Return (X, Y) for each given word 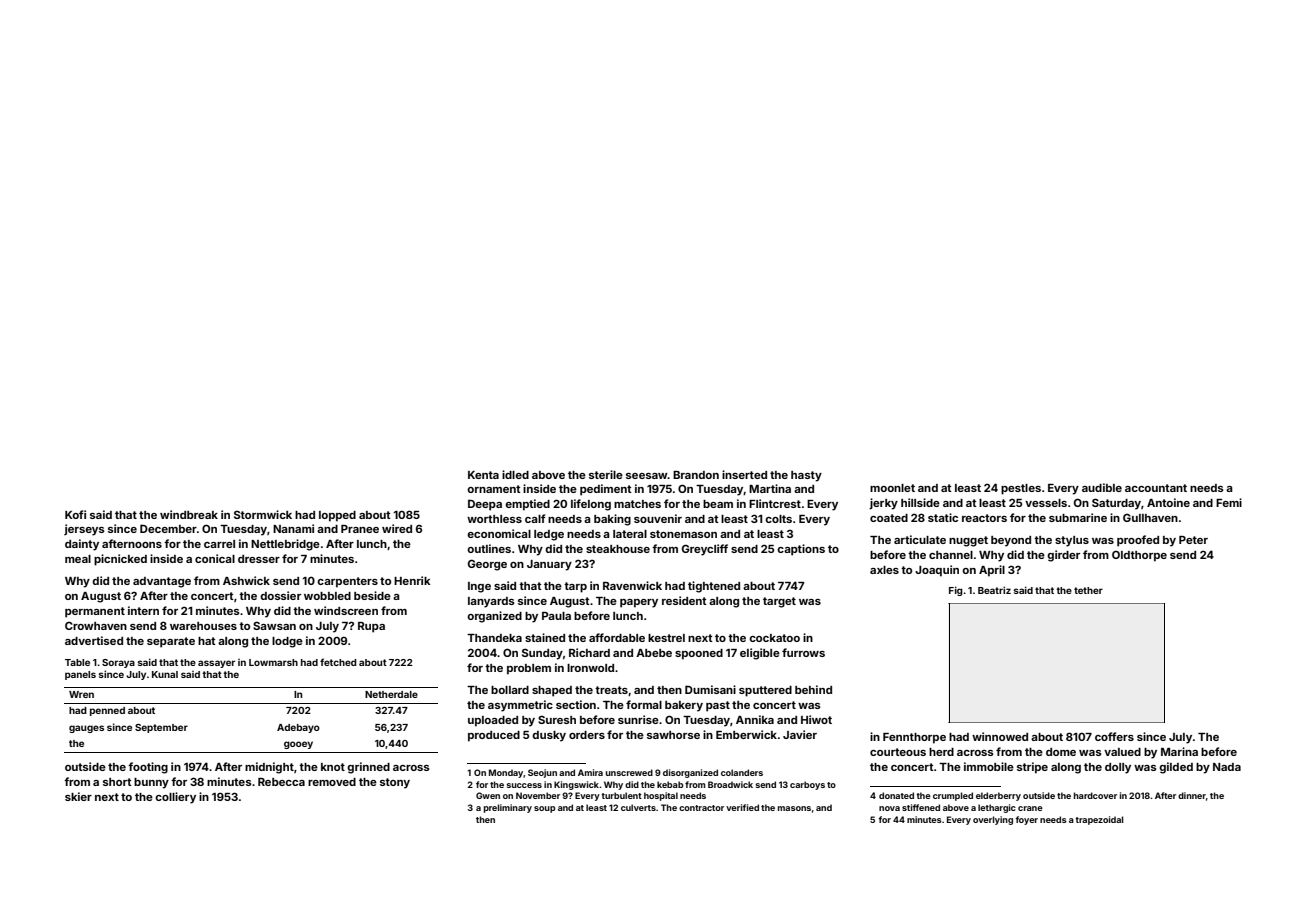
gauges (86, 729)
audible (1102, 487)
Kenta (483, 475)
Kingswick (576, 785)
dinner (1192, 795)
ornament (494, 489)
